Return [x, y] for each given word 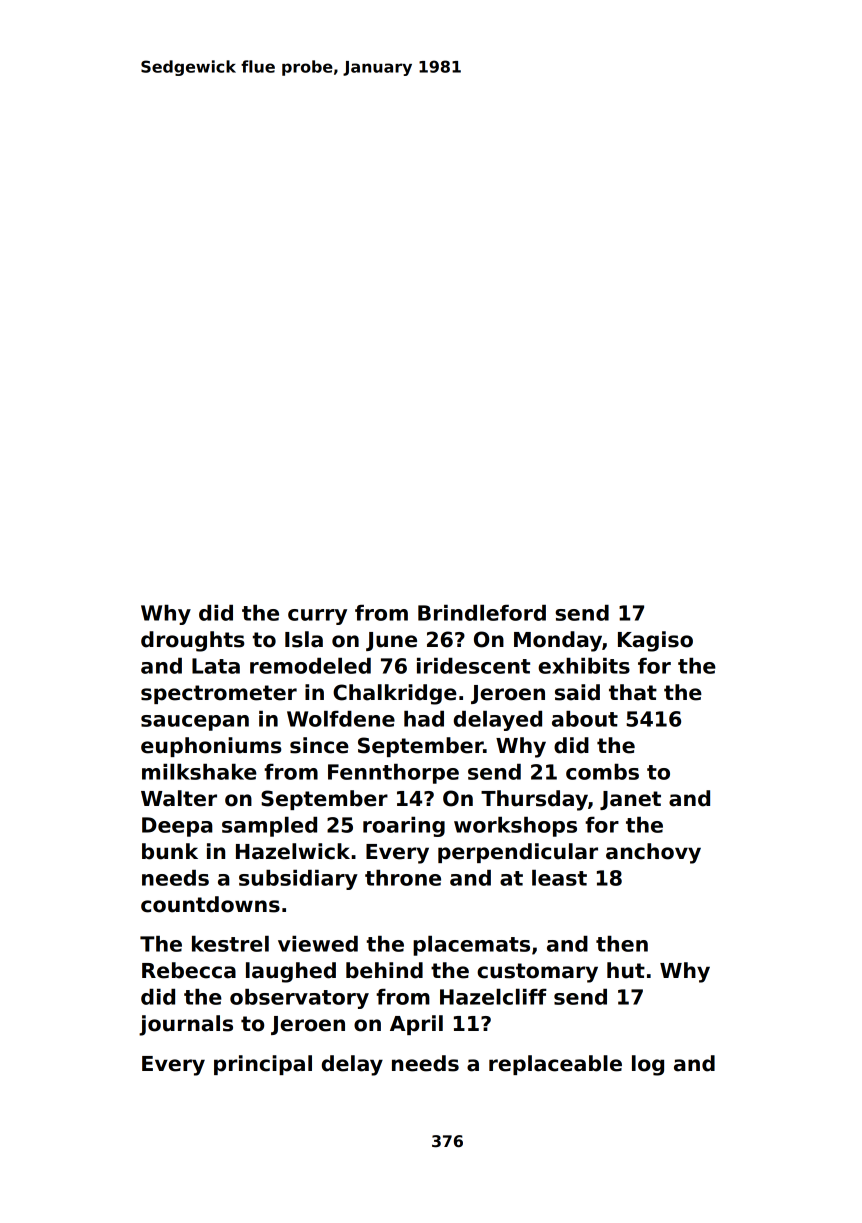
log [648, 1065]
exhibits [584, 666]
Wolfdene [341, 719]
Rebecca [189, 970]
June [391, 641]
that [633, 692]
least [559, 878]
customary [537, 973]
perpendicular [518, 853]
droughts [193, 641]
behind [384, 970]
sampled [269, 827]
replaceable [555, 1065]
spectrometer [219, 694]
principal [263, 1065]
